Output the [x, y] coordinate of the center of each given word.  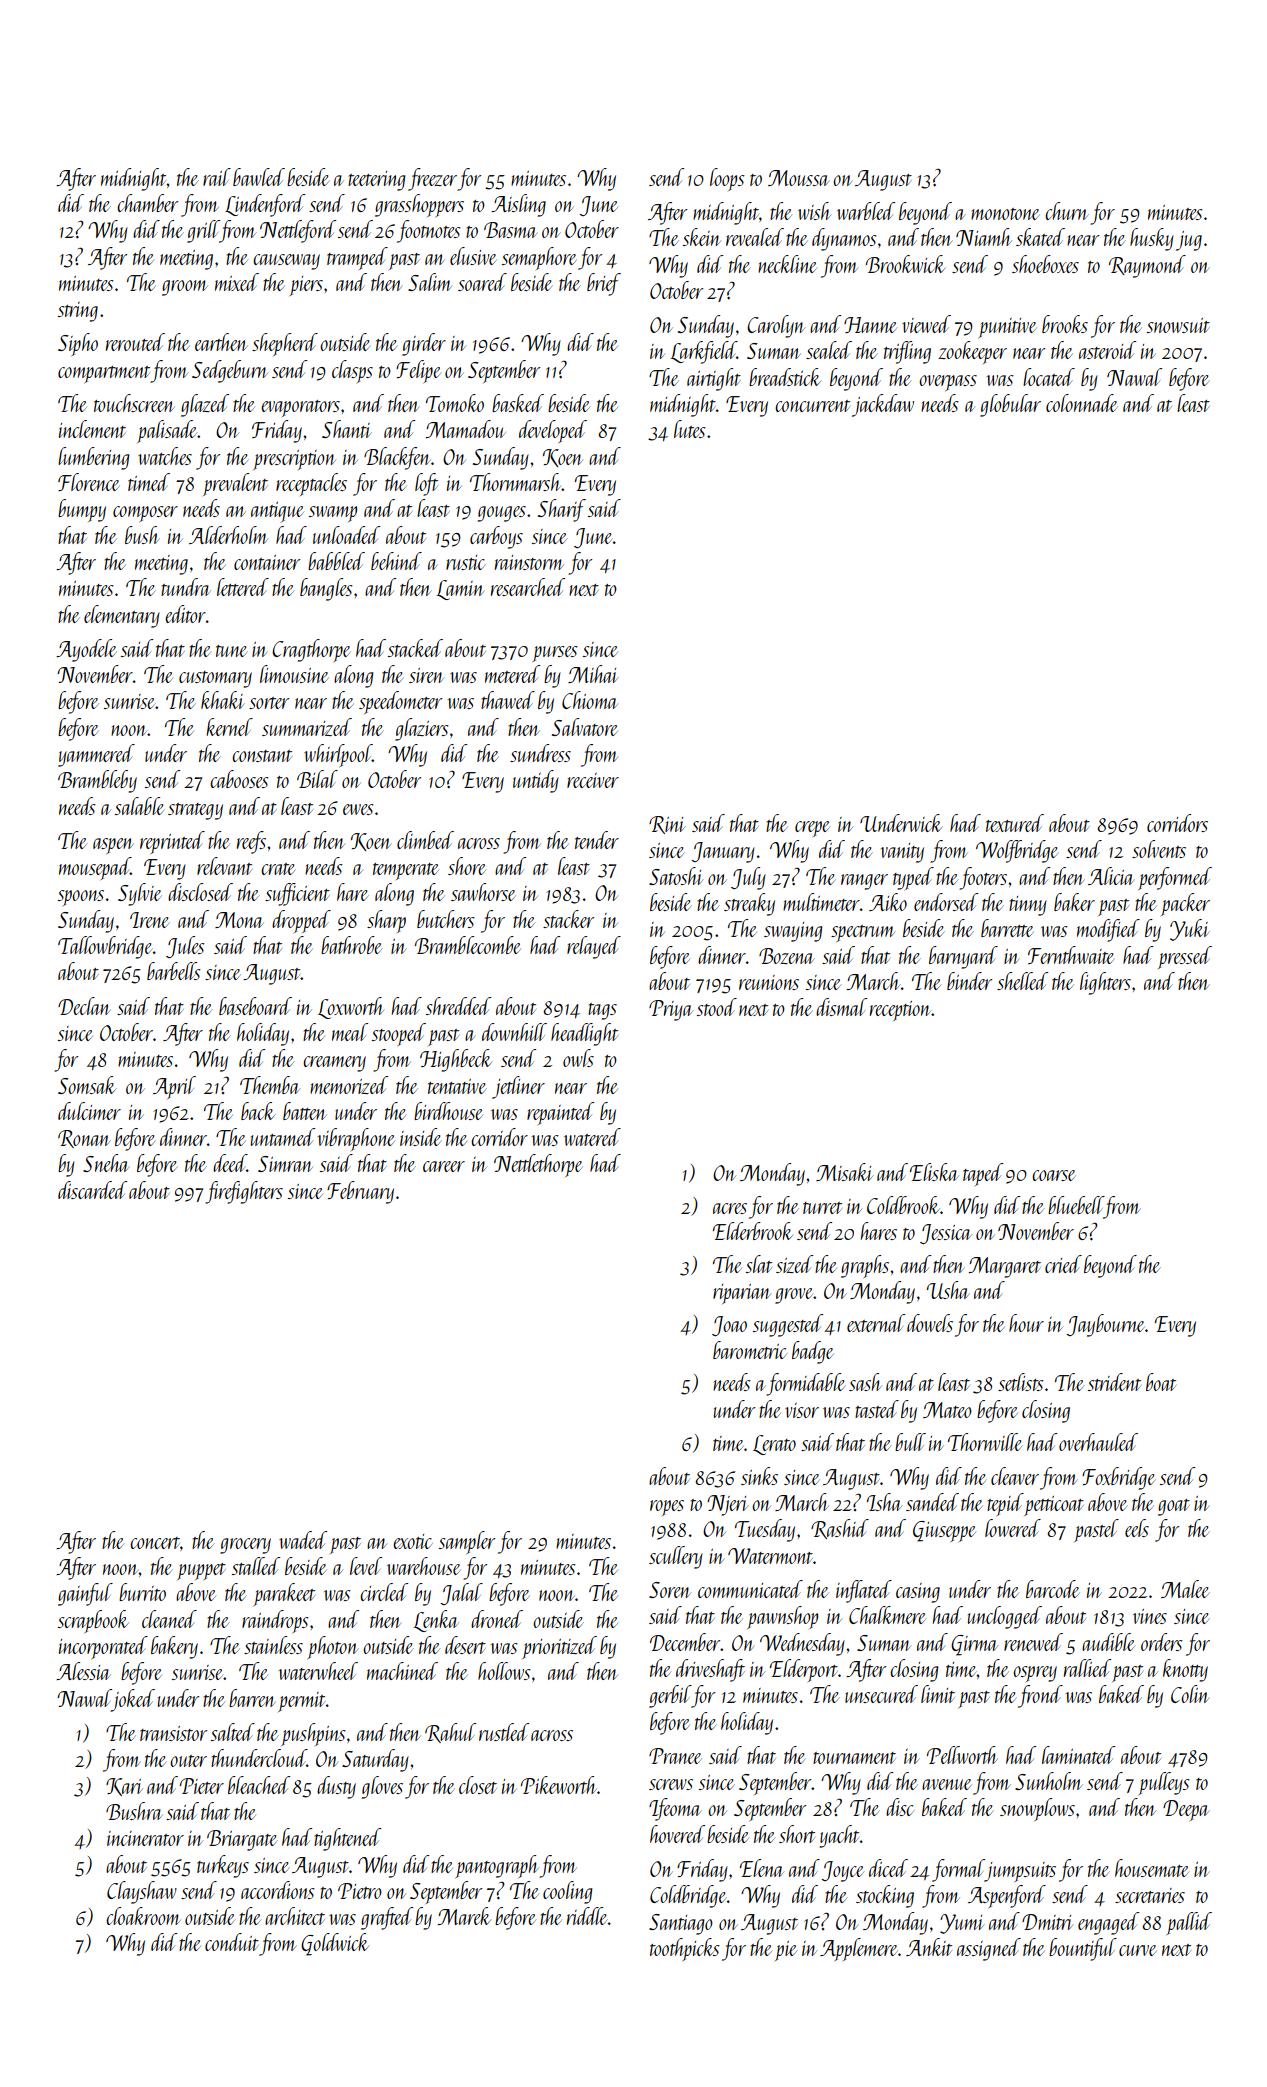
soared [482, 282]
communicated [750, 1589]
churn [1067, 211]
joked [133, 1700]
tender [597, 840]
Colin [1190, 1694]
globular [1010, 405]
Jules [185, 947]
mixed [237, 282]
